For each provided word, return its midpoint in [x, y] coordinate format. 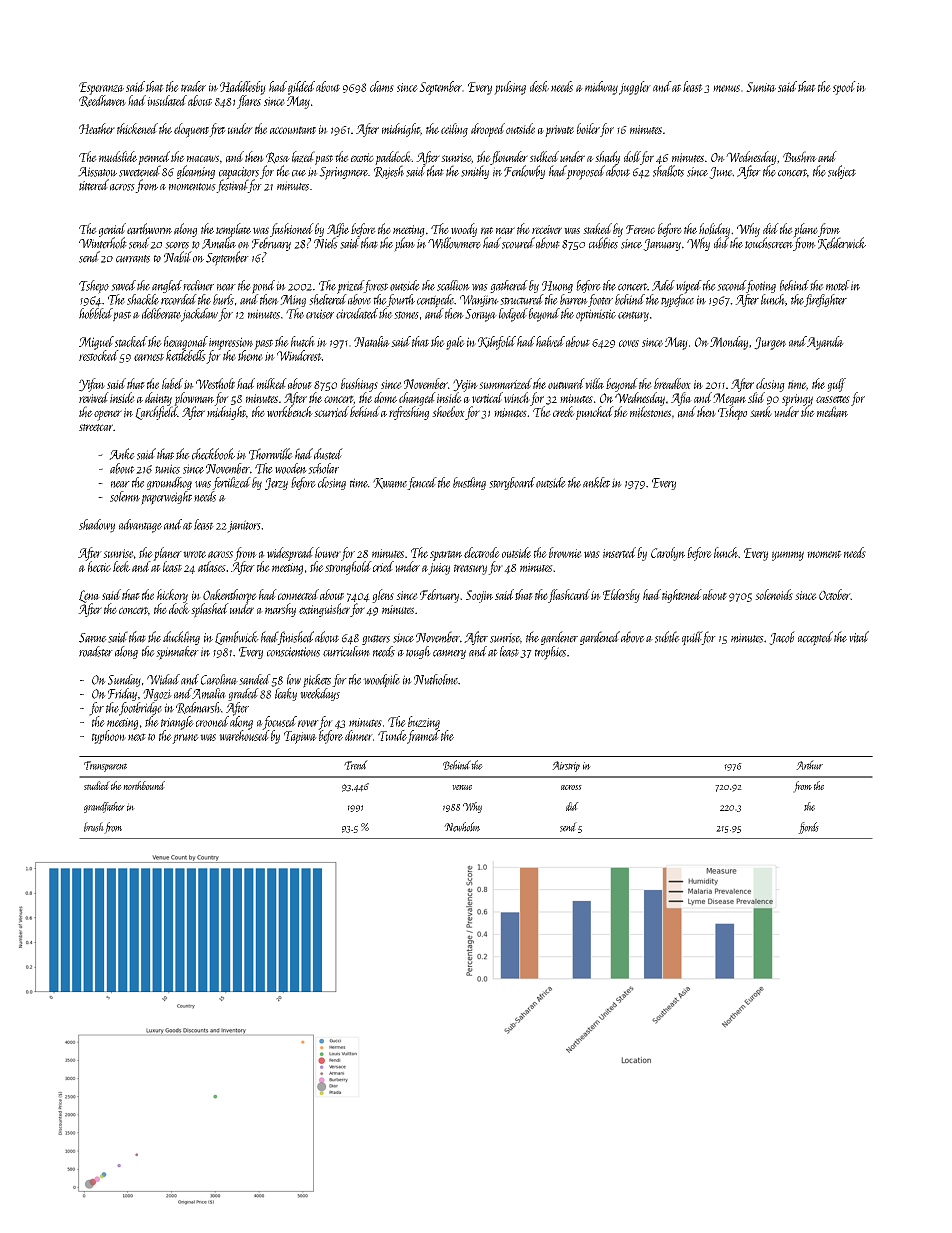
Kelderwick [842, 243]
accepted [815, 638]
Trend [356, 765]
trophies [550, 653]
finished [296, 638]
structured [522, 299]
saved [123, 285]
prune [185, 739]
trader [193, 86]
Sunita [761, 87]
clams [382, 86]
